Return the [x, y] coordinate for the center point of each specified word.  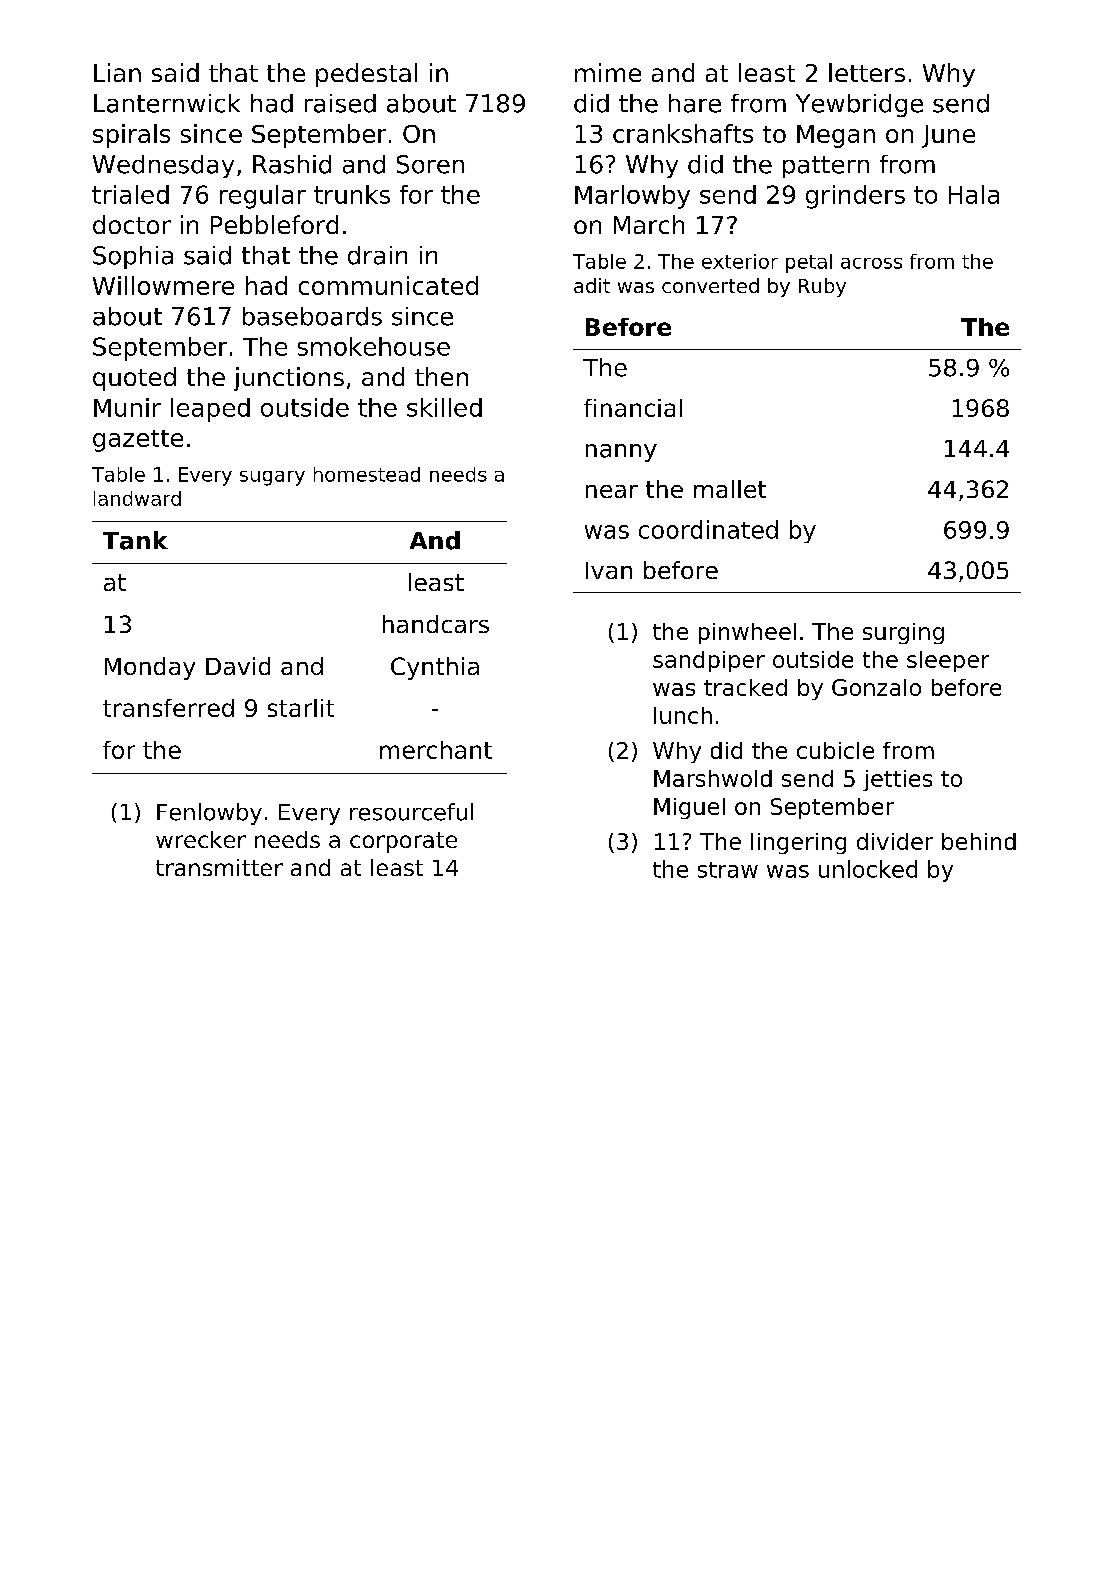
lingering [798, 843]
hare [695, 103]
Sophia [133, 257]
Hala [974, 194]
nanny [621, 453]
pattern [826, 167]
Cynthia [435, 668]
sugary [272, 478]
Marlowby [632, 197]
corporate [403, 842]
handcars [436, 624]
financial [633, 408]
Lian [117, 72]
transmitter [219, 867]
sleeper [948, 661]
